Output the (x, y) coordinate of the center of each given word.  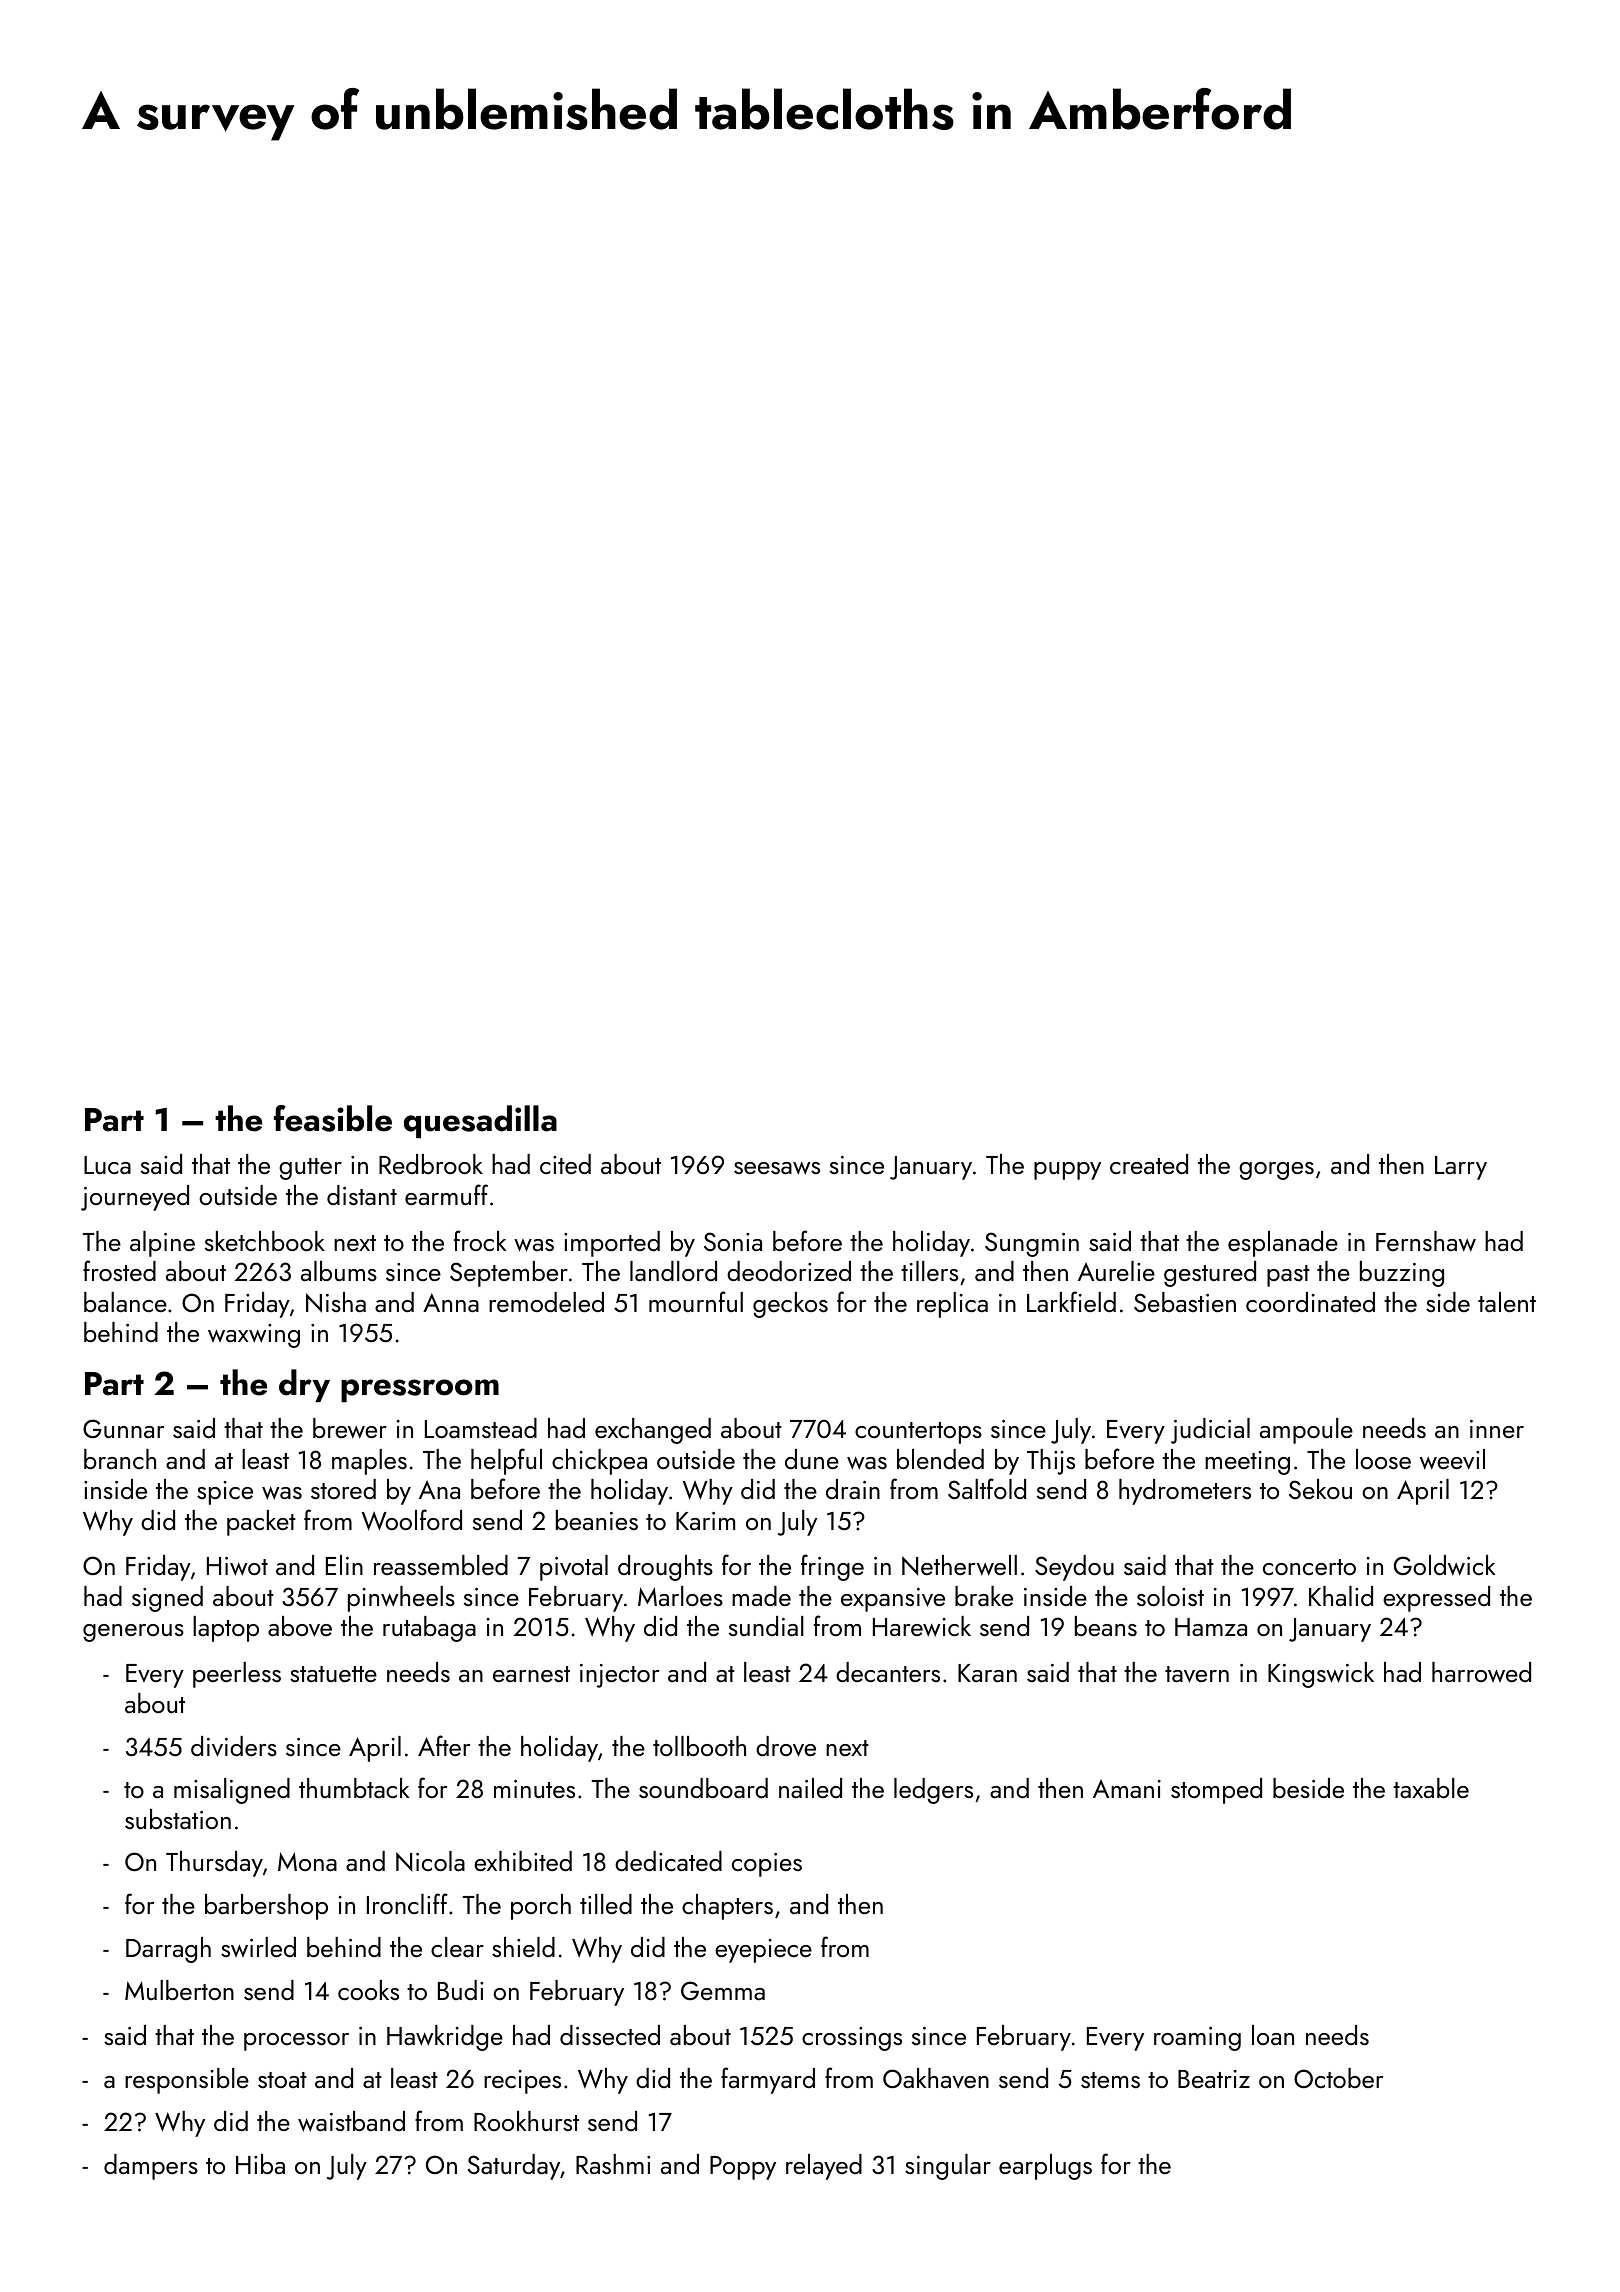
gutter (310, 1169)
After (444, 1745)
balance (125, 1302)
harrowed (1481, 1672)
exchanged (653, 1431)
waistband (351, 2121)
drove (786, 1746)
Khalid (1341, 1596)
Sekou (1320, 1489)
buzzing (1402, 1274)
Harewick (922, 1626)
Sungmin (1032, 1244)
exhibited (523, 1861)
